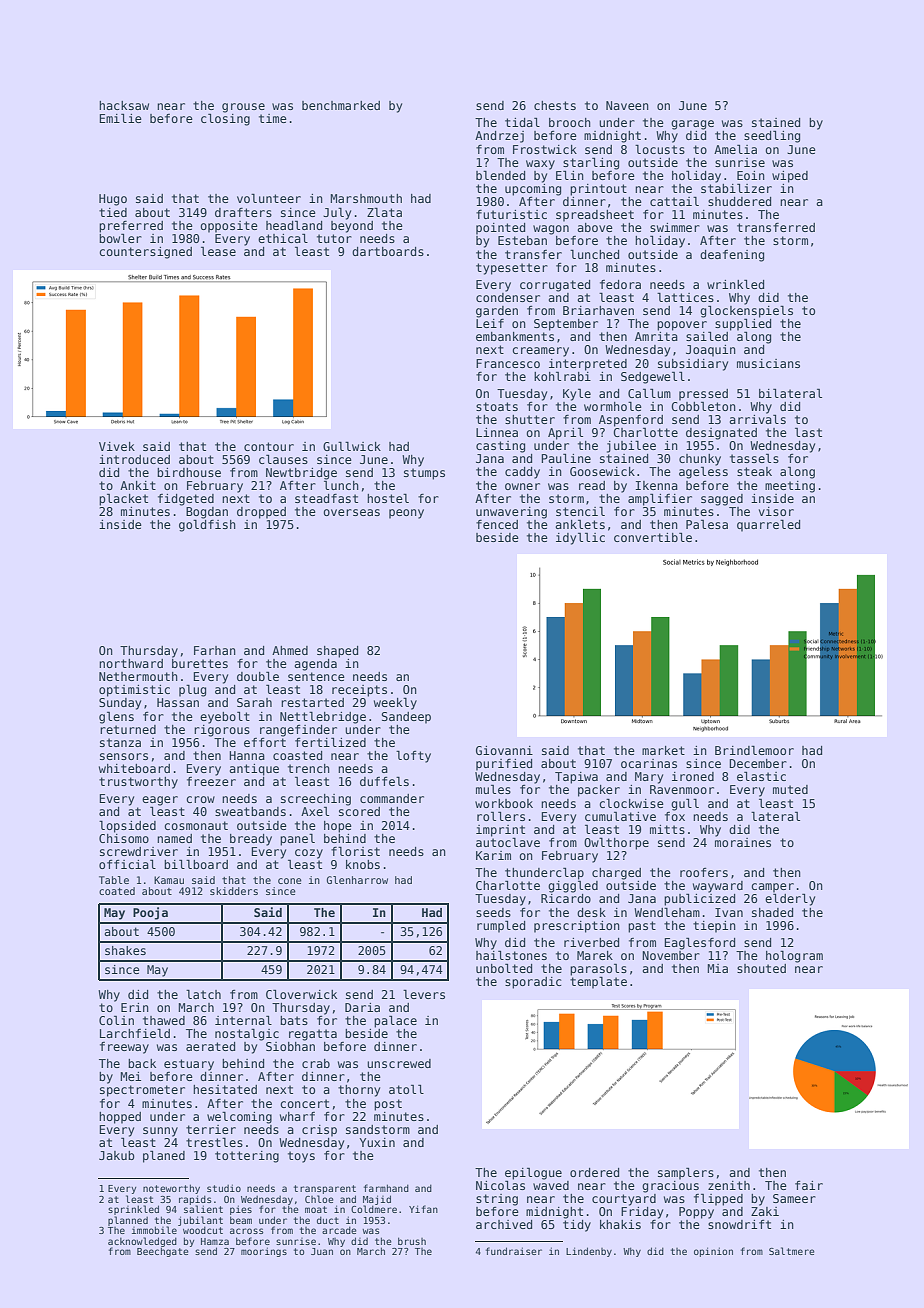 This screenshot has width=924, height=1308. Describe the element at coordinates (663, 750) in the screenshot. I see `market` at that location.
